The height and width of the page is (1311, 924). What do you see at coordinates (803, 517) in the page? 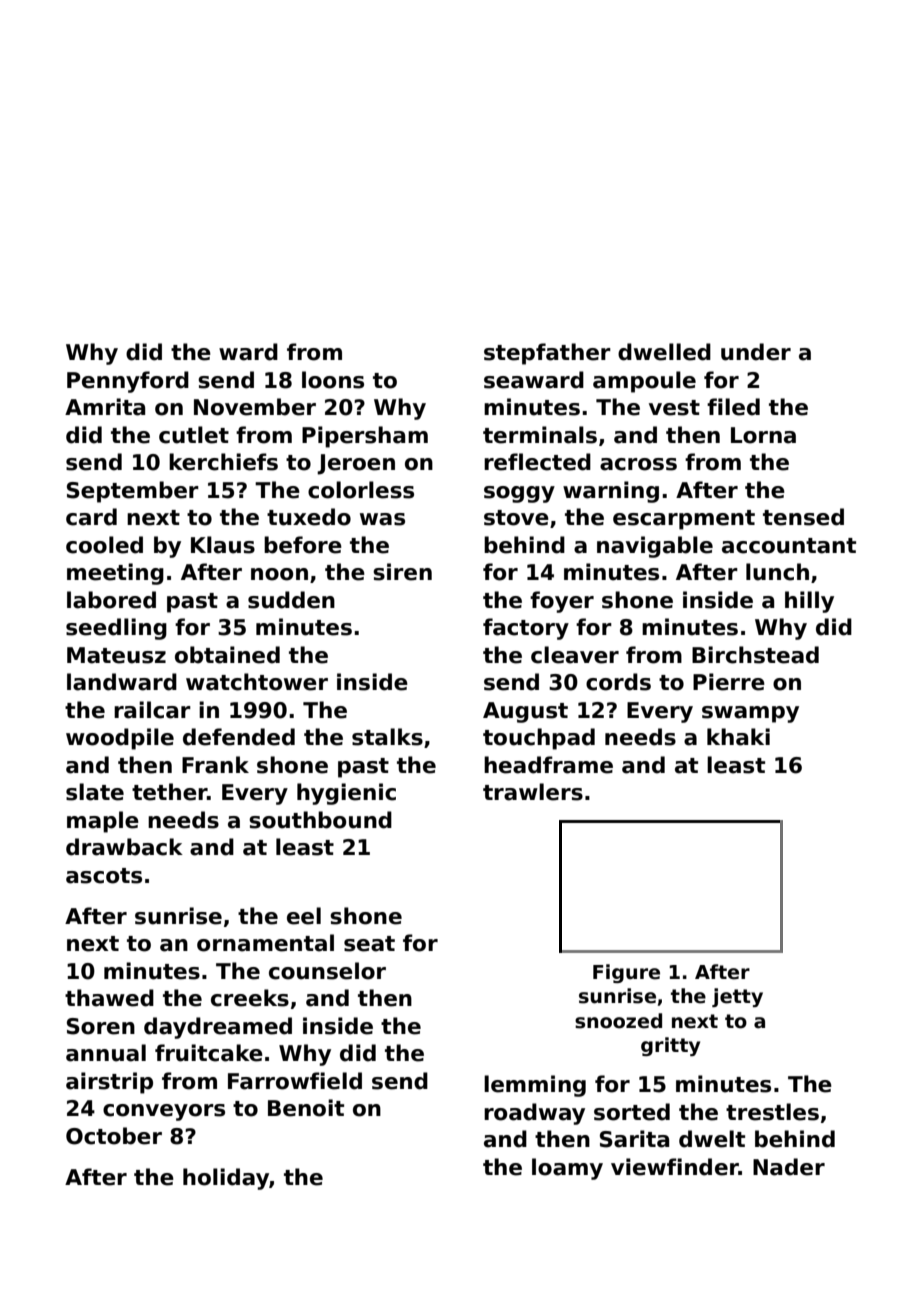
I see `tensed` at bounding box center [803, 517].
